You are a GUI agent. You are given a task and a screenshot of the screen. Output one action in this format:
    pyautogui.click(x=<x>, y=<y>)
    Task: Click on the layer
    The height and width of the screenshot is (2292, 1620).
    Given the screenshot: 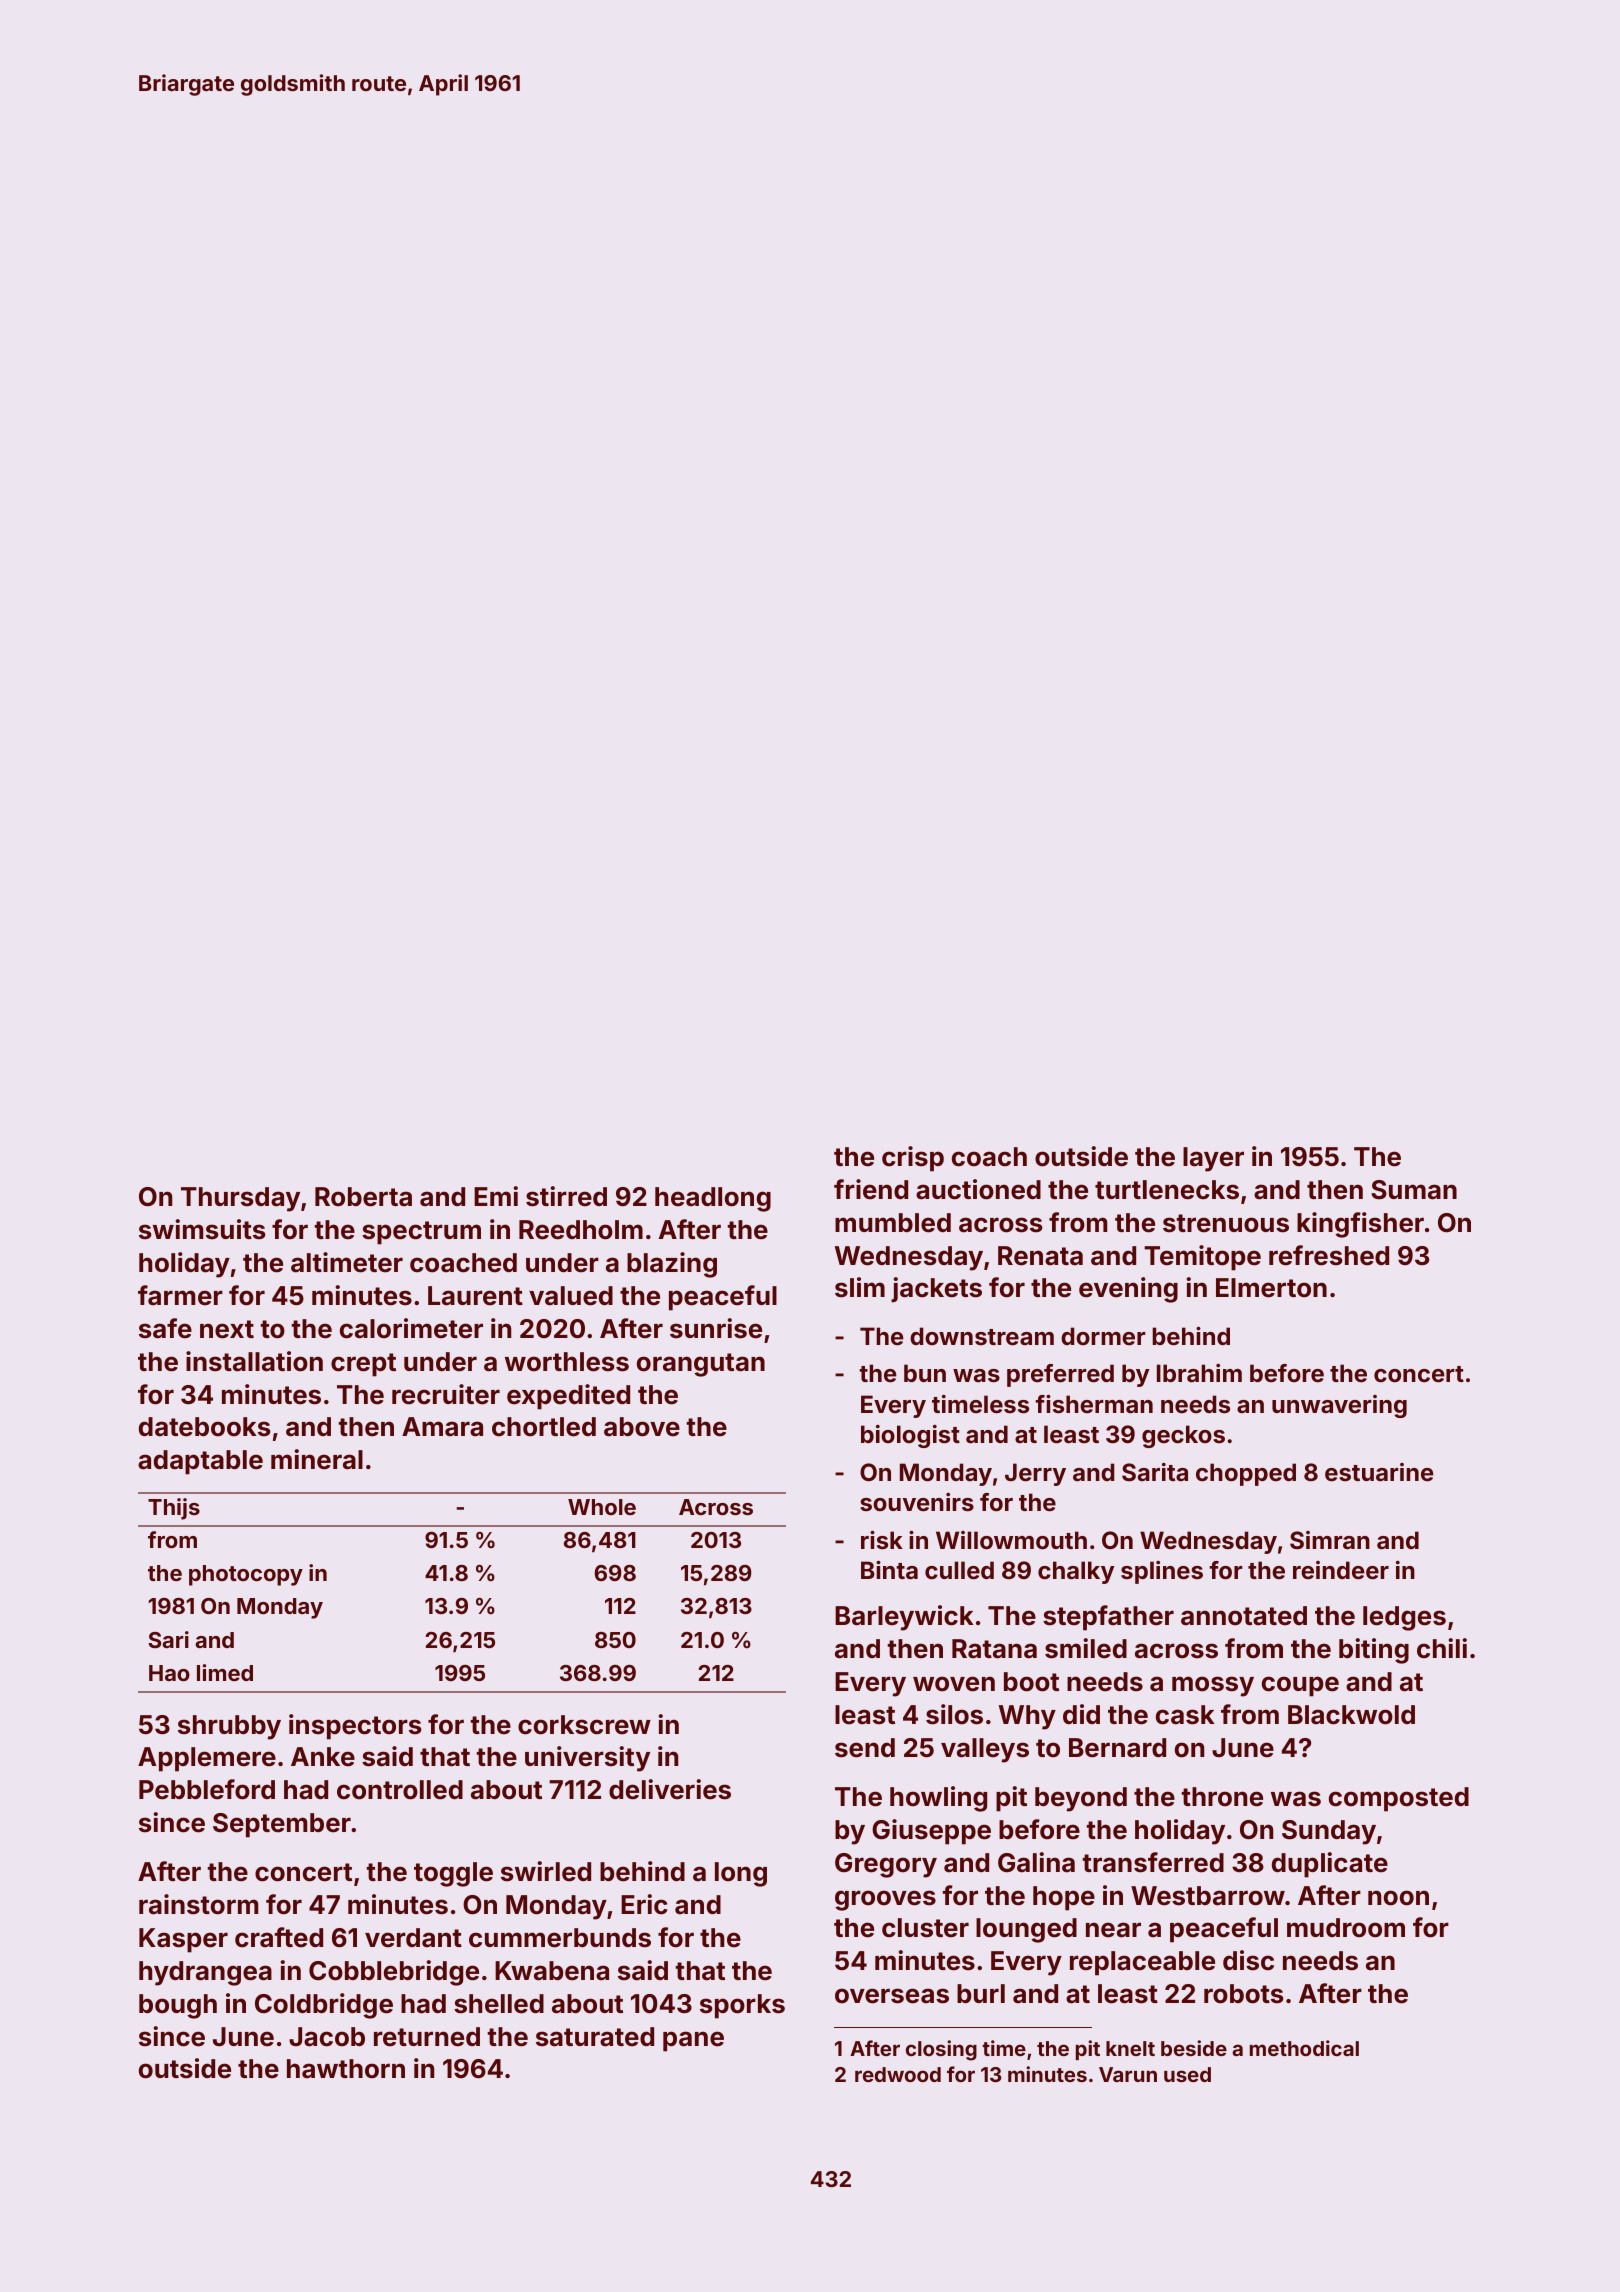 What is the action you would take?
    pyautogui.click(x=1213, y=1159)
